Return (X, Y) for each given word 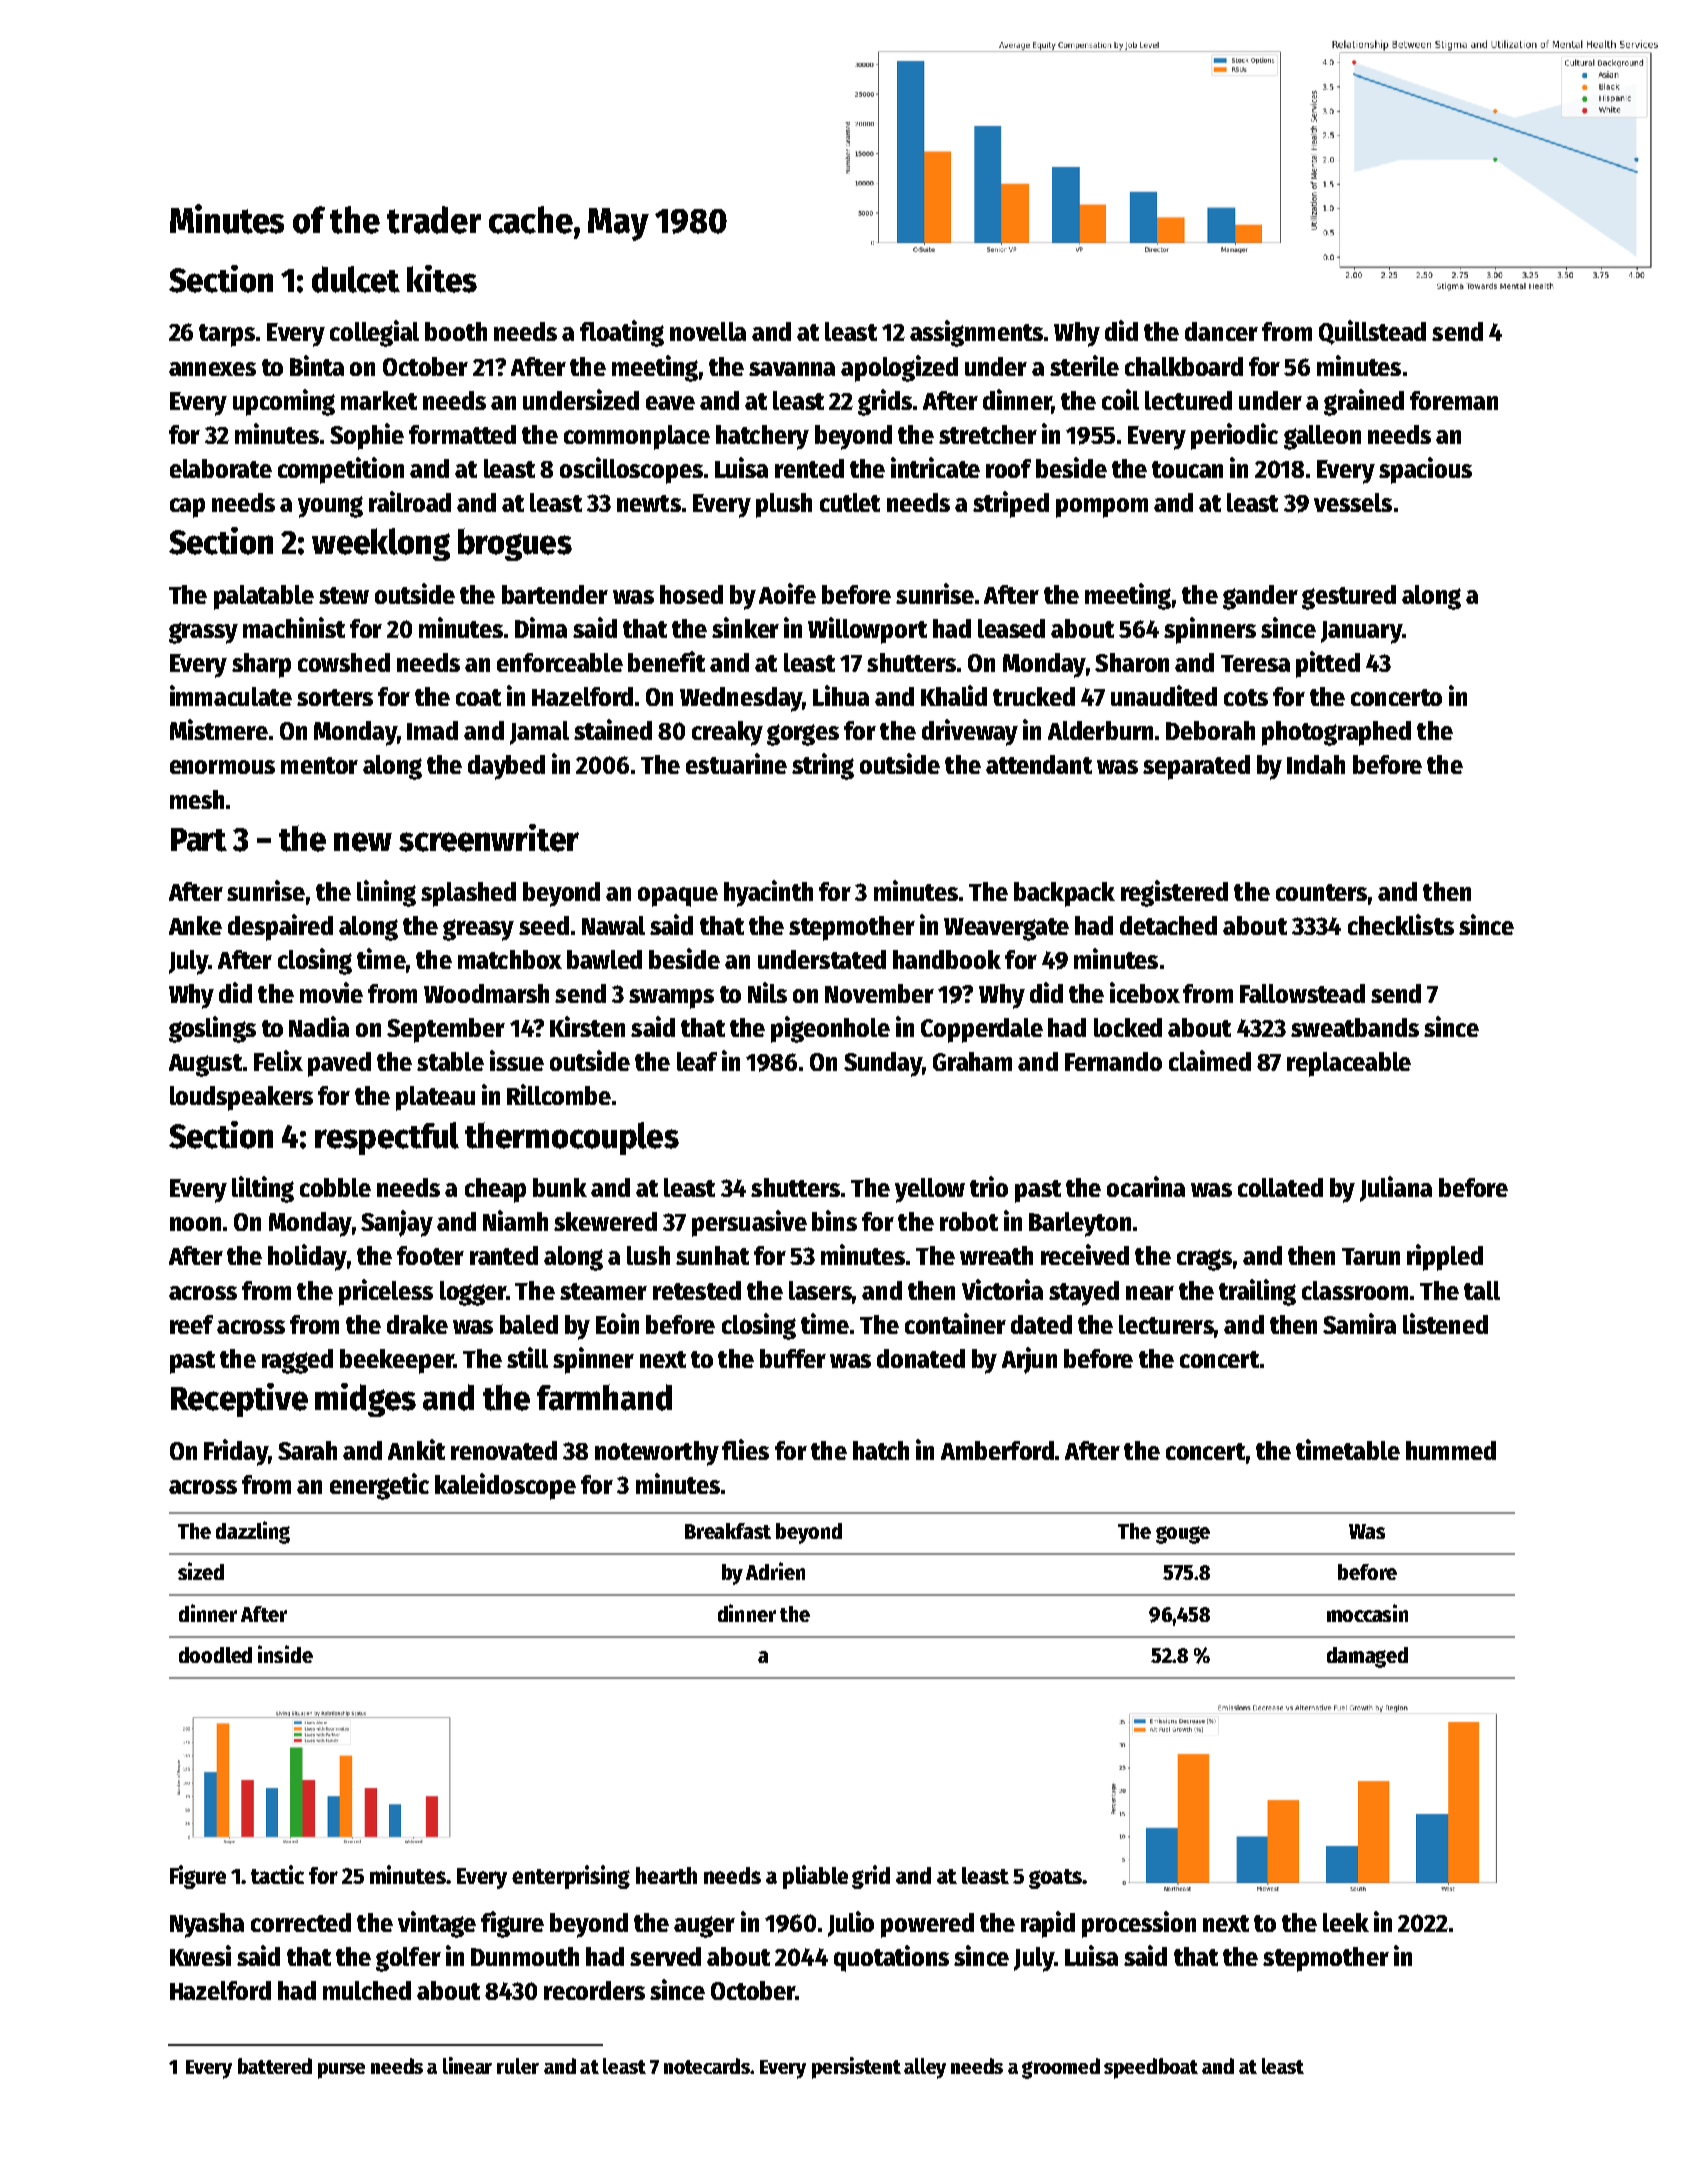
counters (1321, 892)
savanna (792, 369)
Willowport (867, 630)
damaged (1367, 1657)
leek (1346, 1922)
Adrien (775, 1571)
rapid (1048, 1924)
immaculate (231, 695)
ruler (518, 2066)
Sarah (307, 1450)
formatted (462, 434)
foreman (1454, 400)
